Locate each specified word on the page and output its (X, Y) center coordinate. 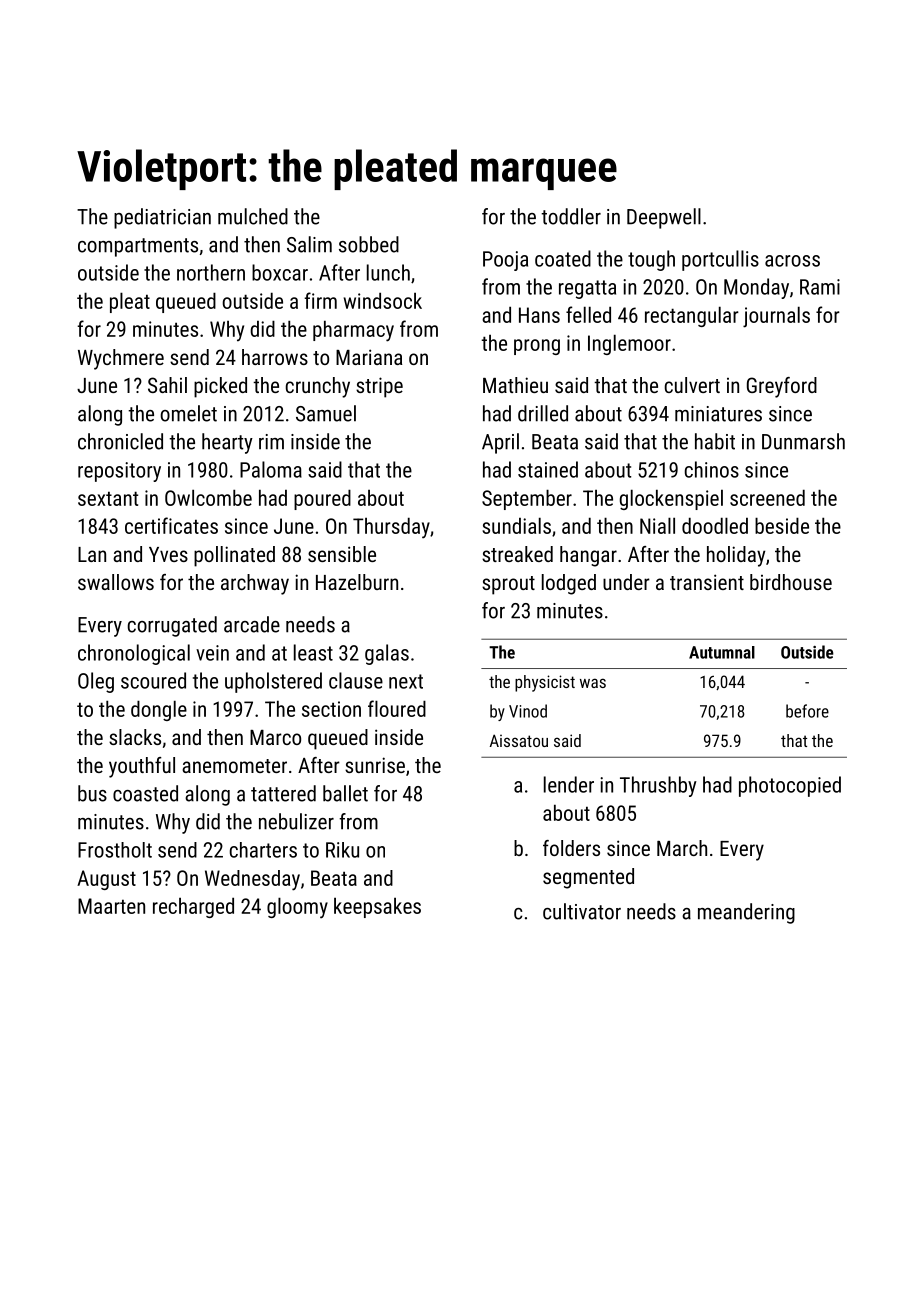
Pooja (505, 261)
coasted (145, 793)
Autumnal (722, 652)
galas (387, 654)
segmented (588, 878)
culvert (692, 385)
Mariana (369, 357)
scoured (153, 680)
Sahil (167, 385)
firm (320, 300)
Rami (820, 287)
